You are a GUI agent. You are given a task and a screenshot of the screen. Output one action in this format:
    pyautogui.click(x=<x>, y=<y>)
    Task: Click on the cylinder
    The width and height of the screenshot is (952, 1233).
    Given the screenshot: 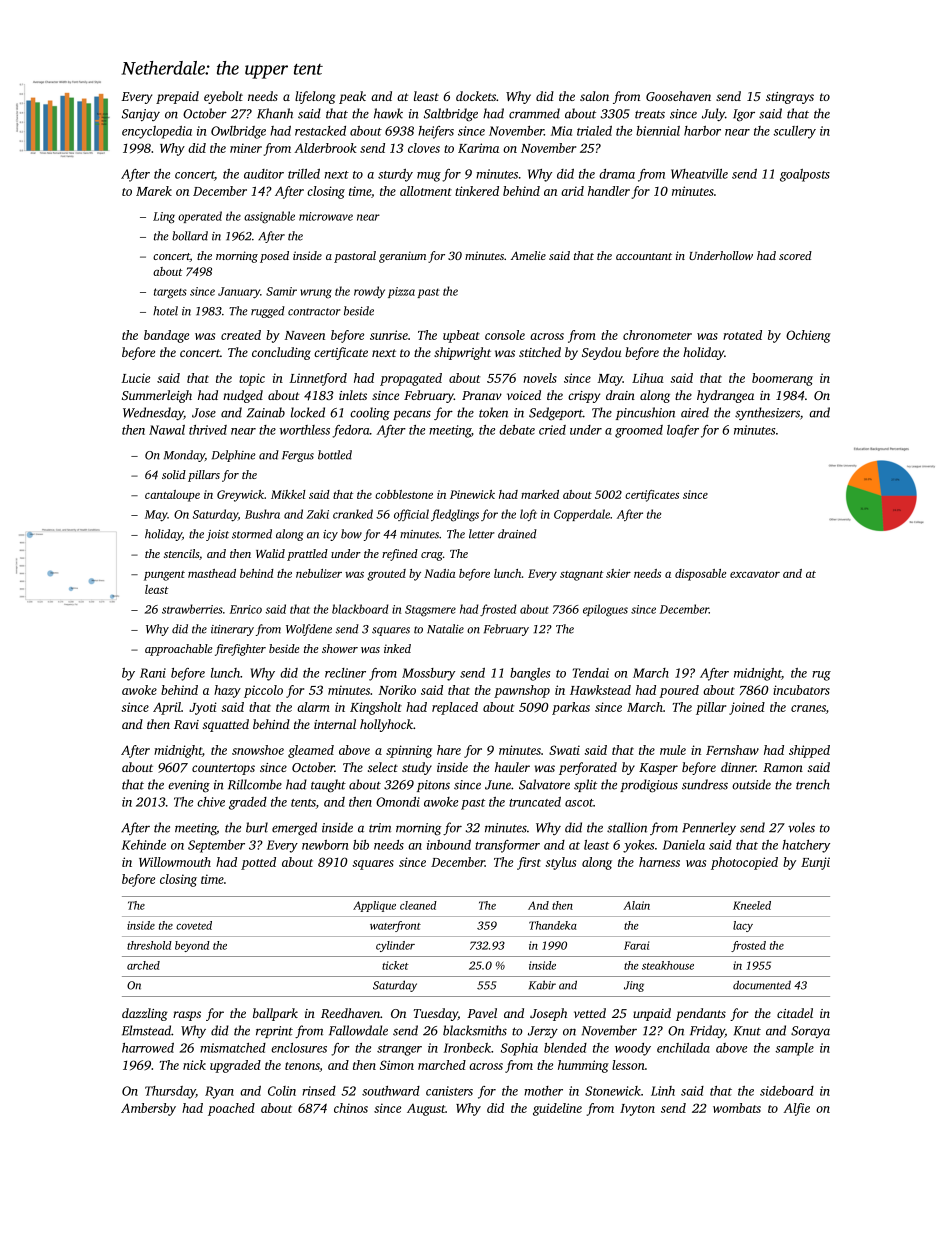 What is the action you would take?
    pyautogui.click(x=395, y=946)
